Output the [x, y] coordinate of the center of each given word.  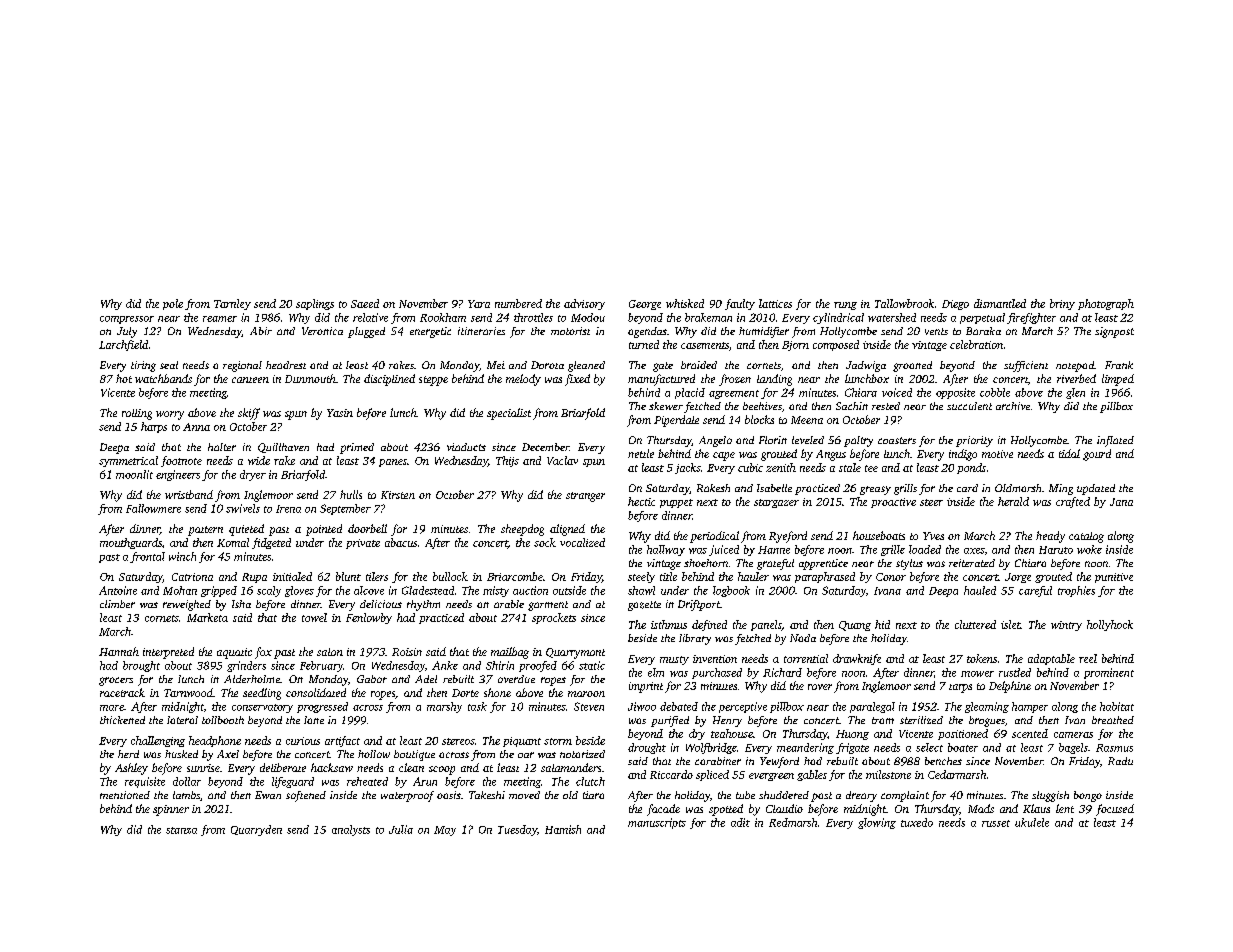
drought [647, 748]
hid [882, 624]
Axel [228, 754]
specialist [509, 414]
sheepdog [522, 530]
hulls [351, 494]
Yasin [340, 413]
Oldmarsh [1018, 488]
